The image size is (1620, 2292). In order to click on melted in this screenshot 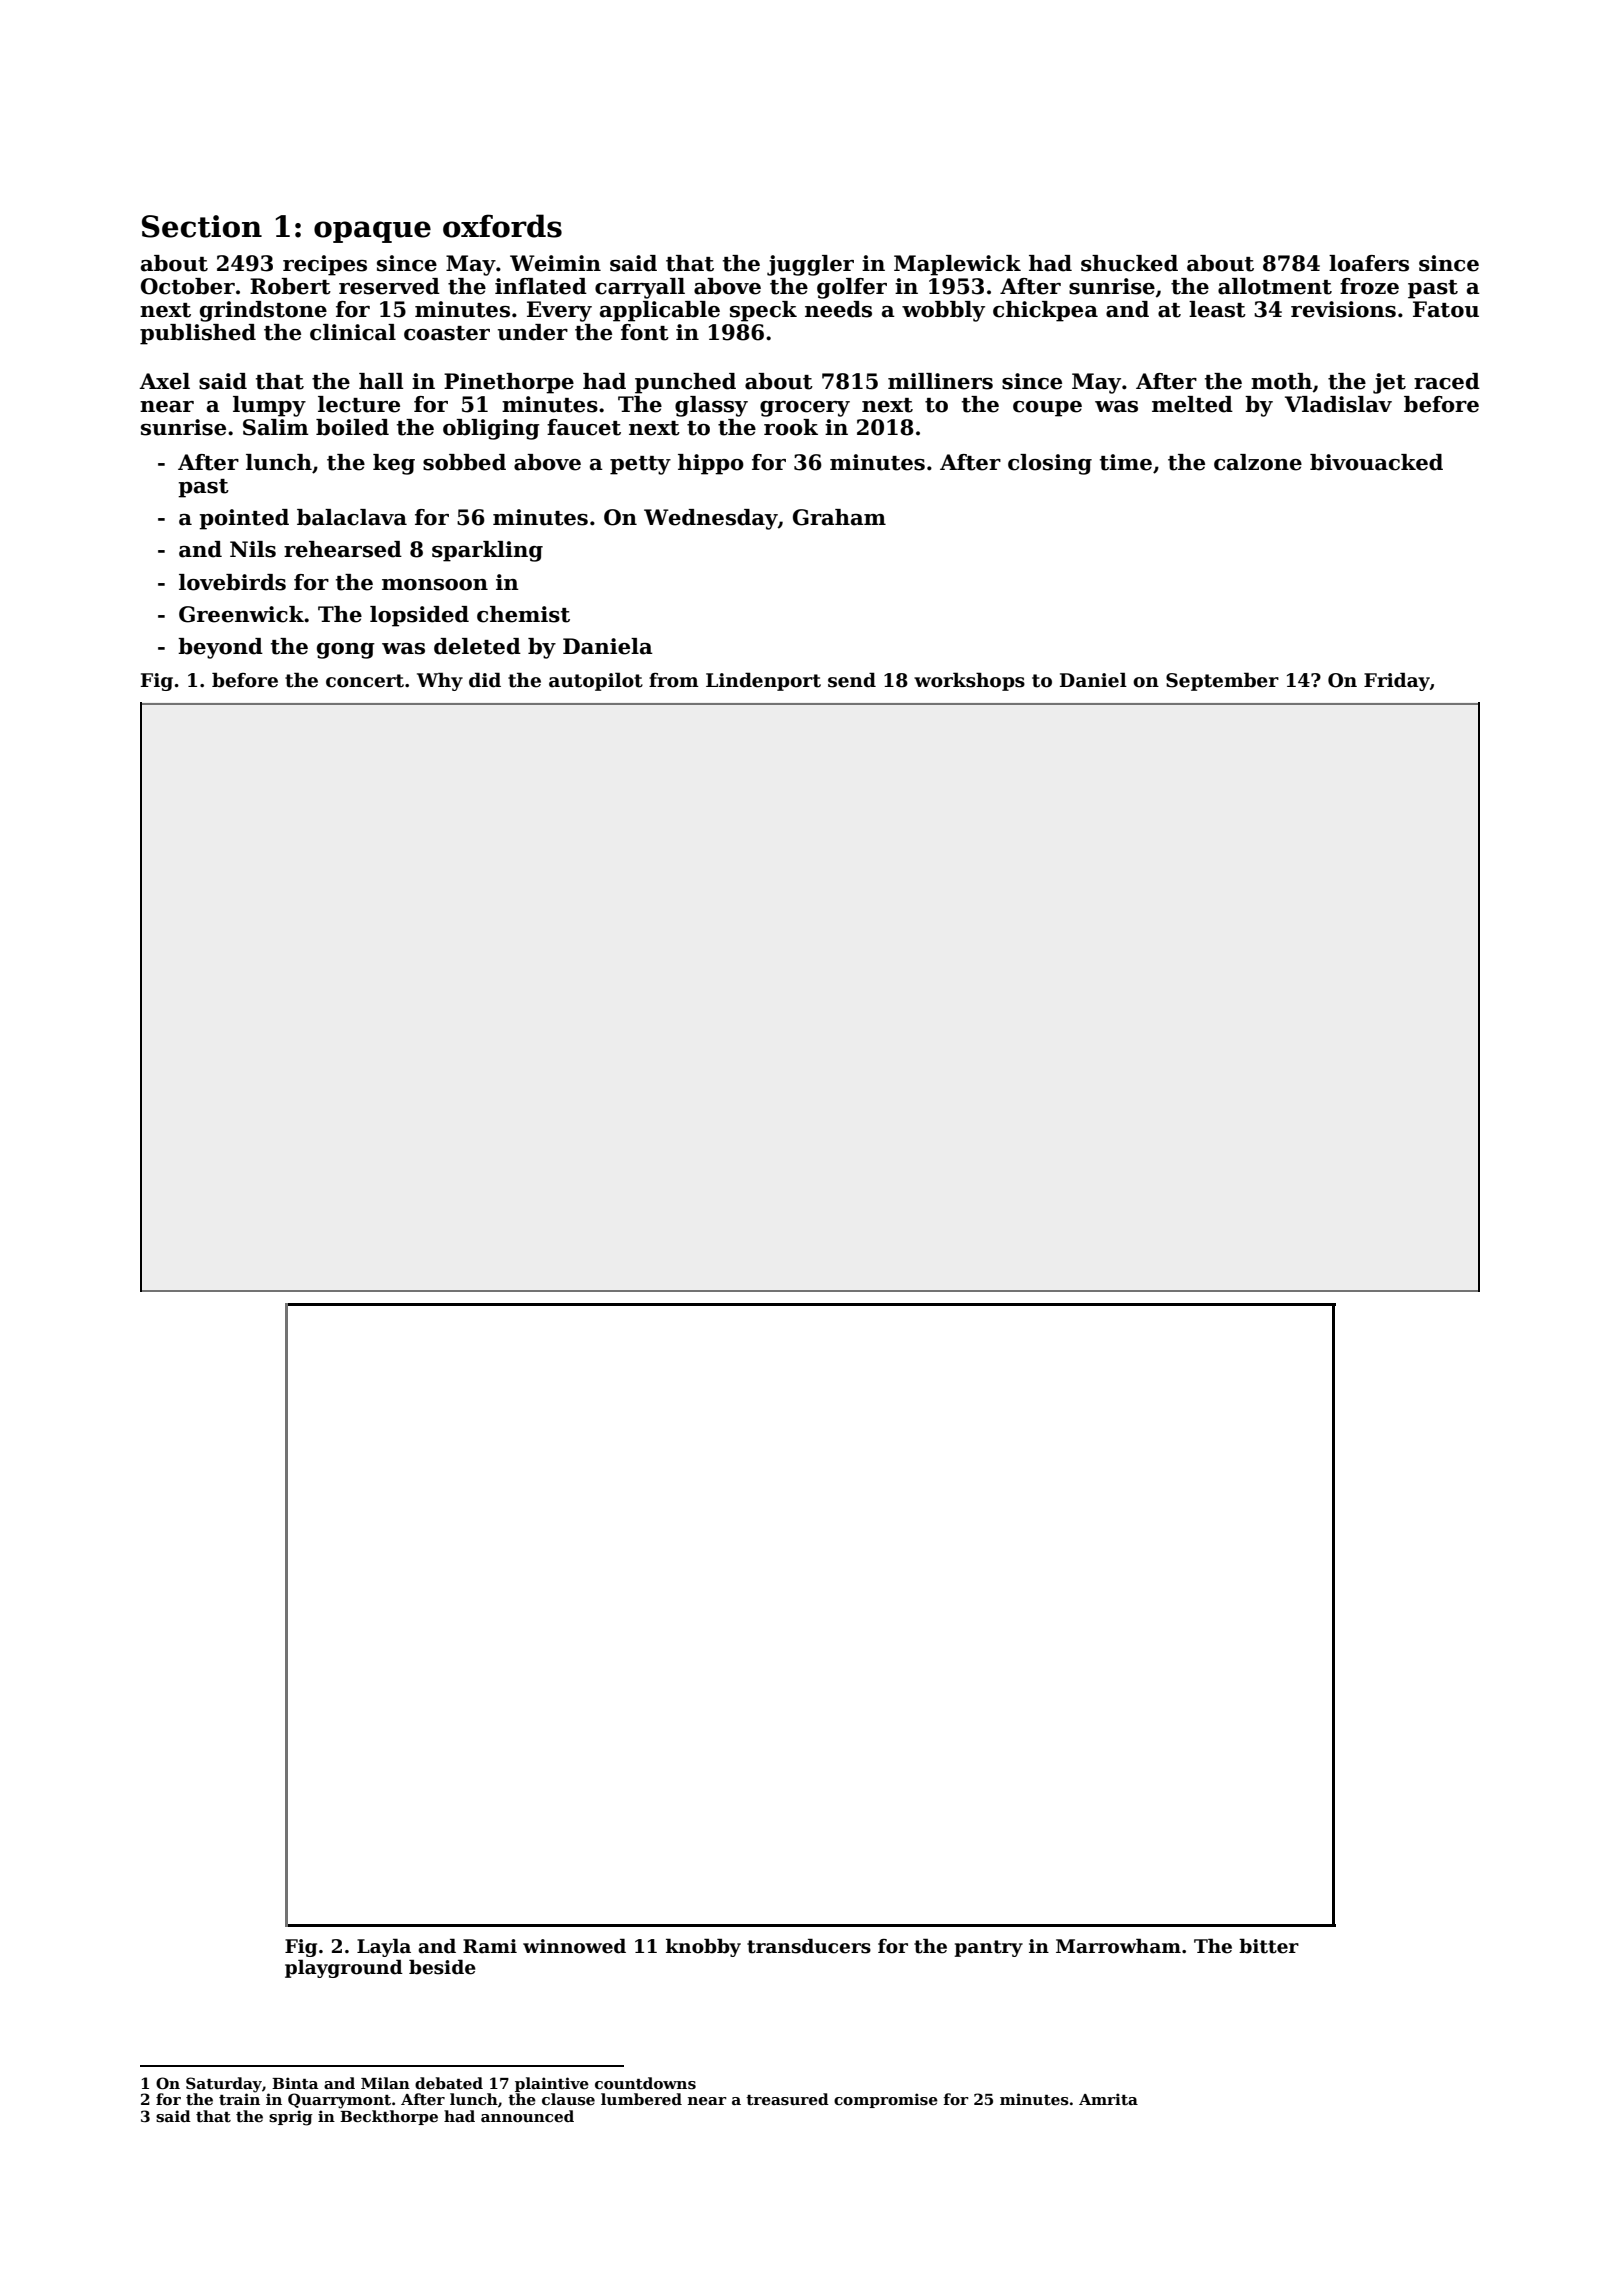, I will do `click(1192, 404)`.
